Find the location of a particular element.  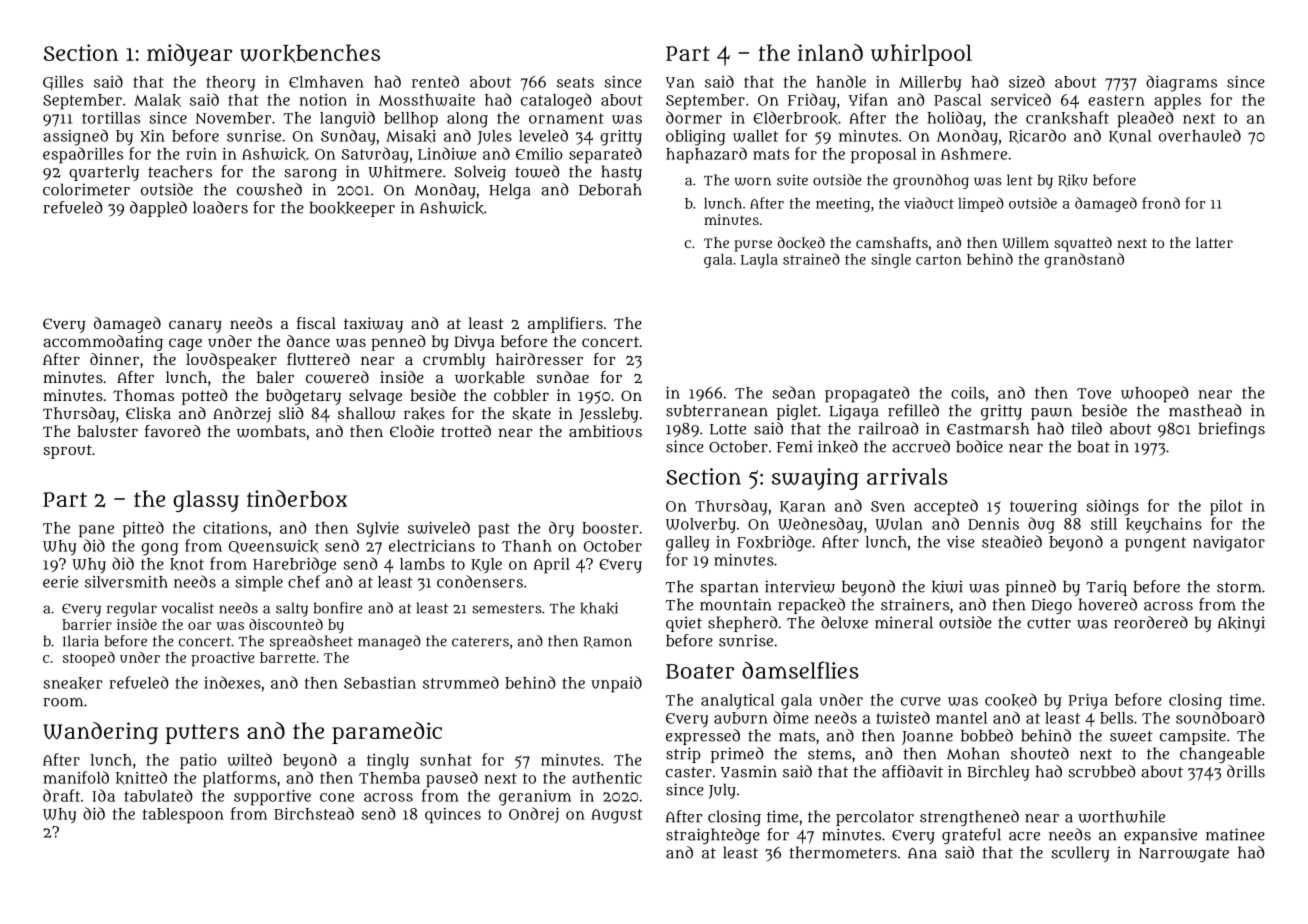

straightedge is located at coordinates (713, 836).
